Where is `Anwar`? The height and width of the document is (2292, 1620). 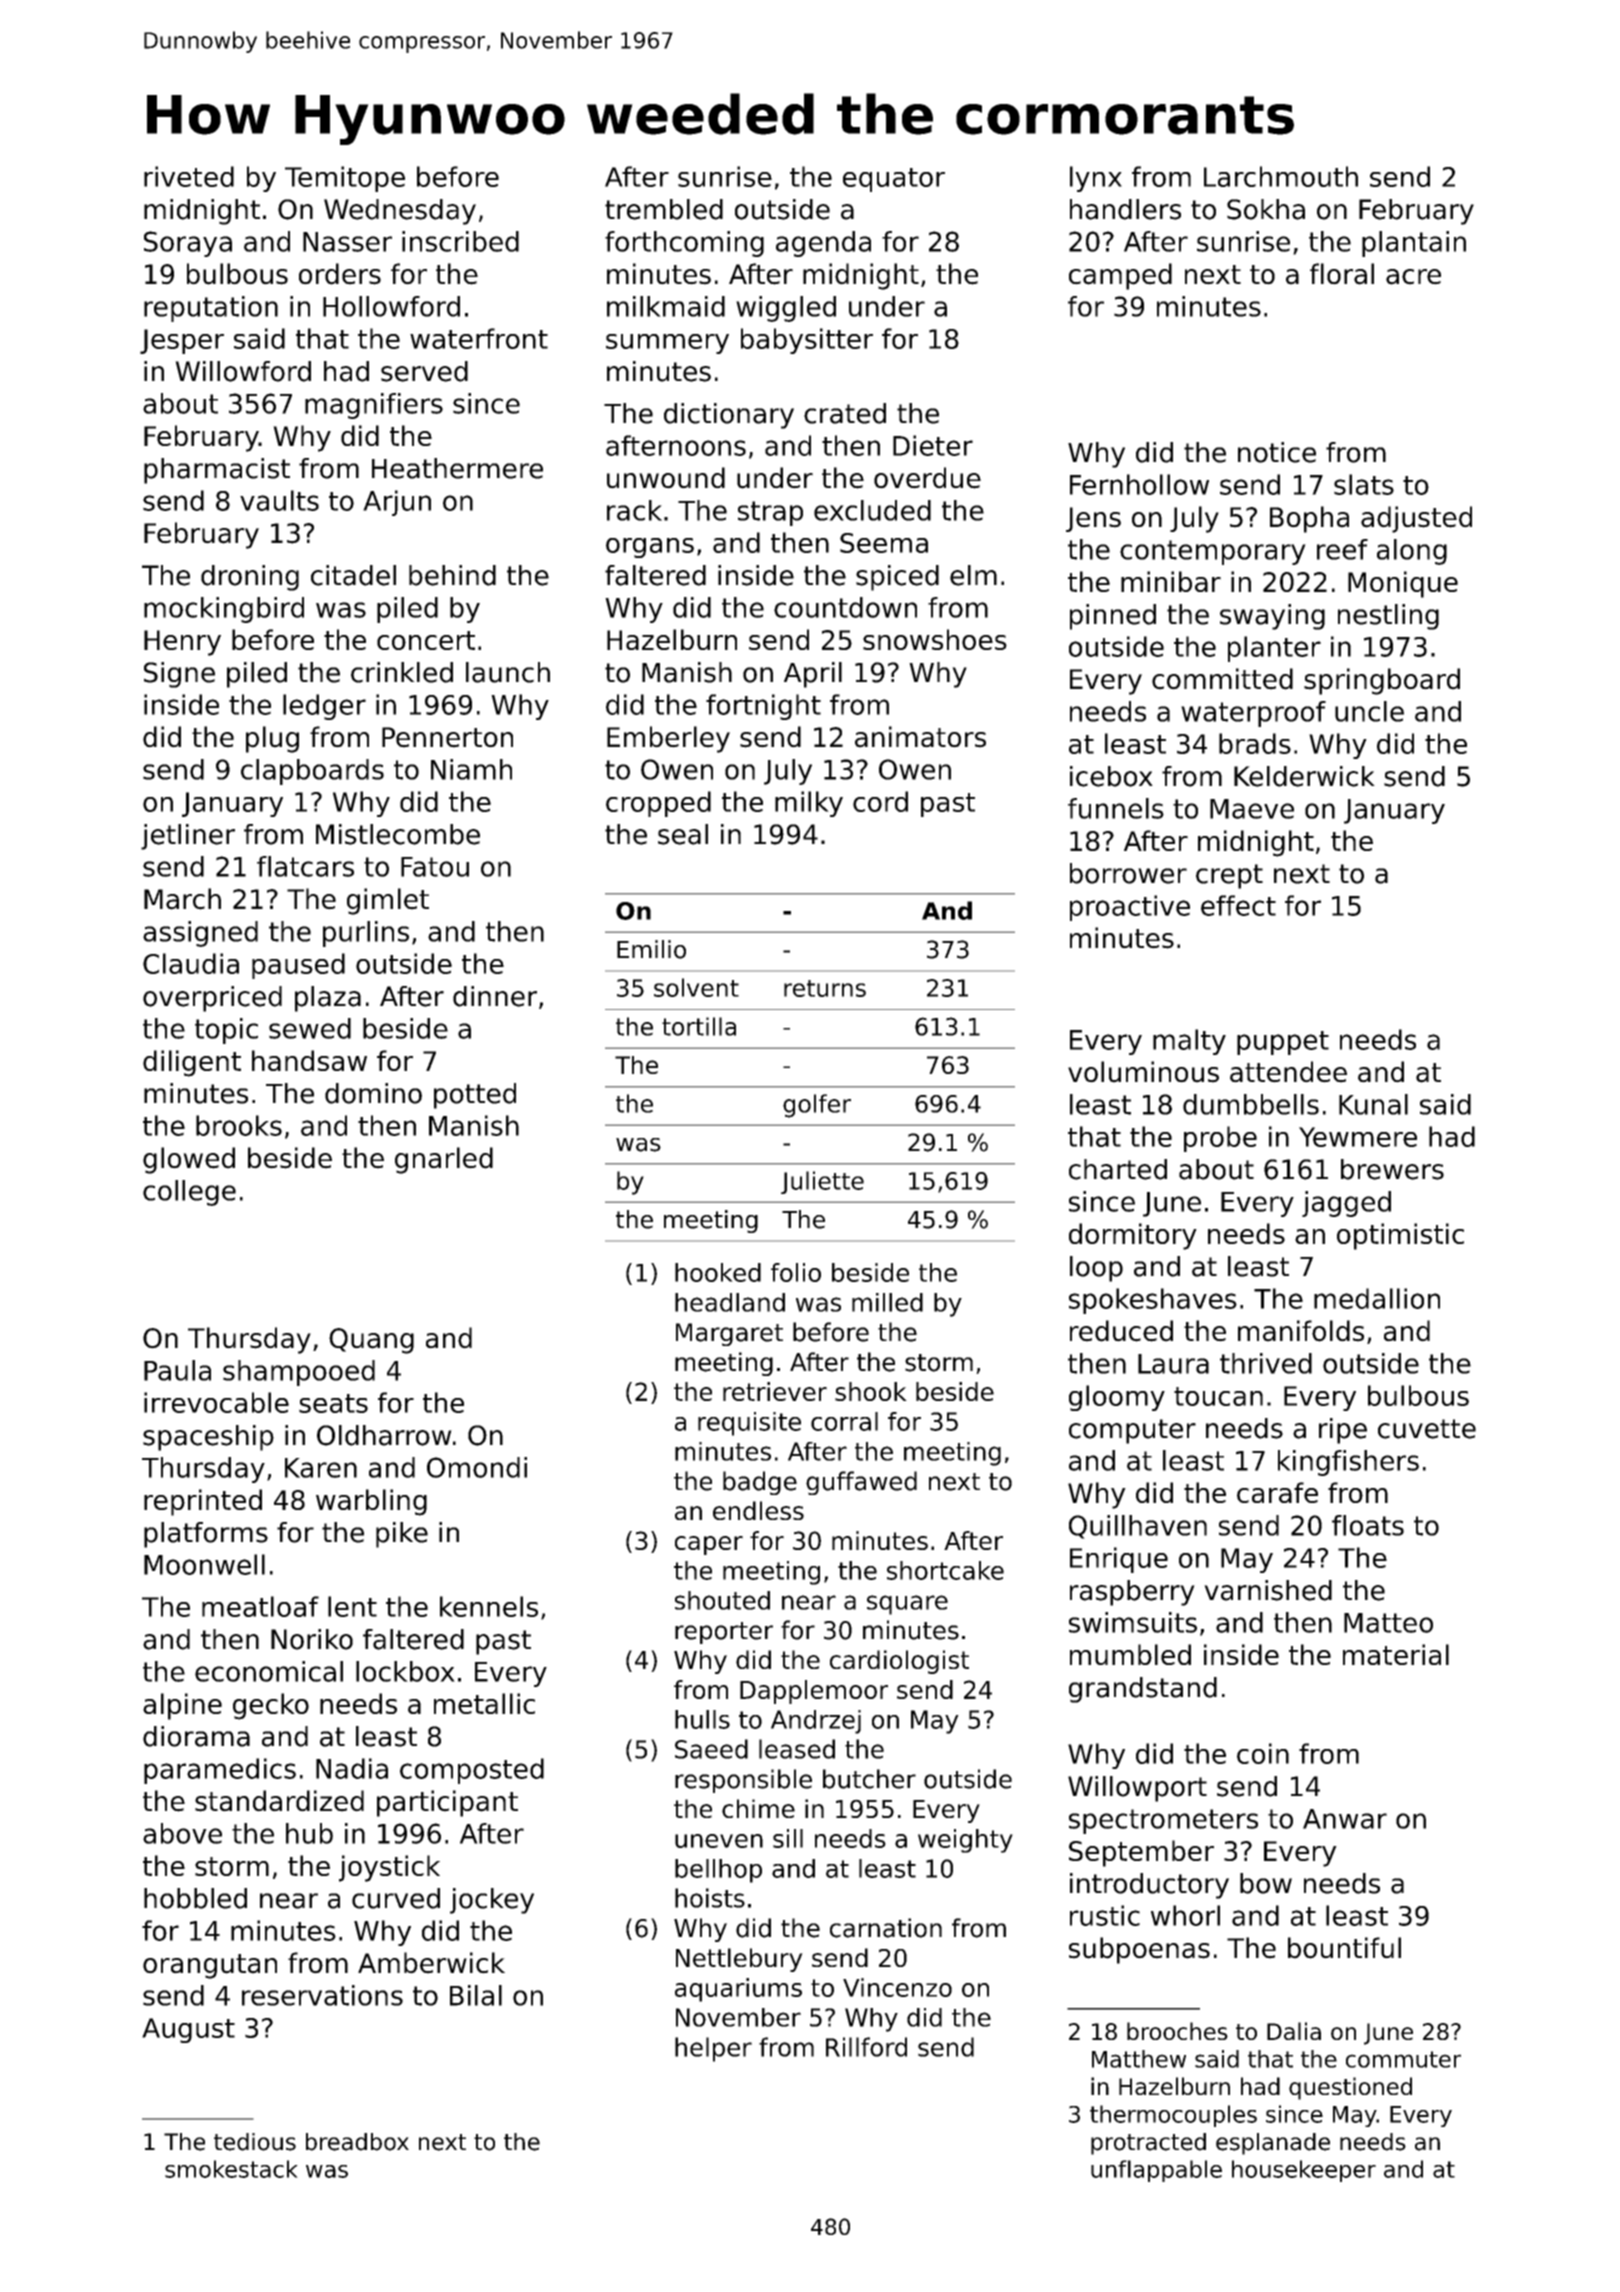 Anwar is located at coordinates (1345, 1819).
